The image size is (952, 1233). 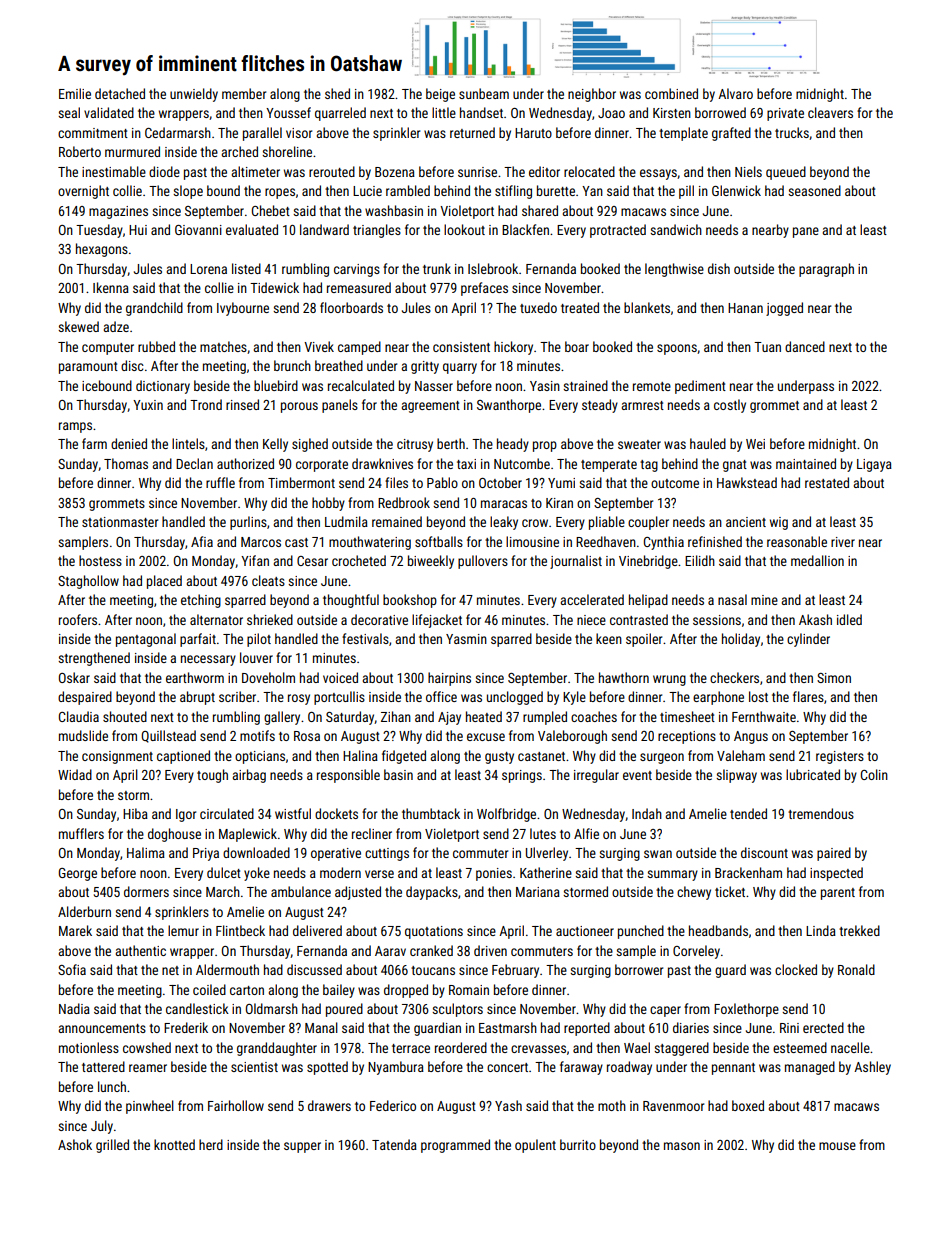 What do you see at coordinates (859, 930) in the image?
I see `trekked` at bounding box center [859, 930].
